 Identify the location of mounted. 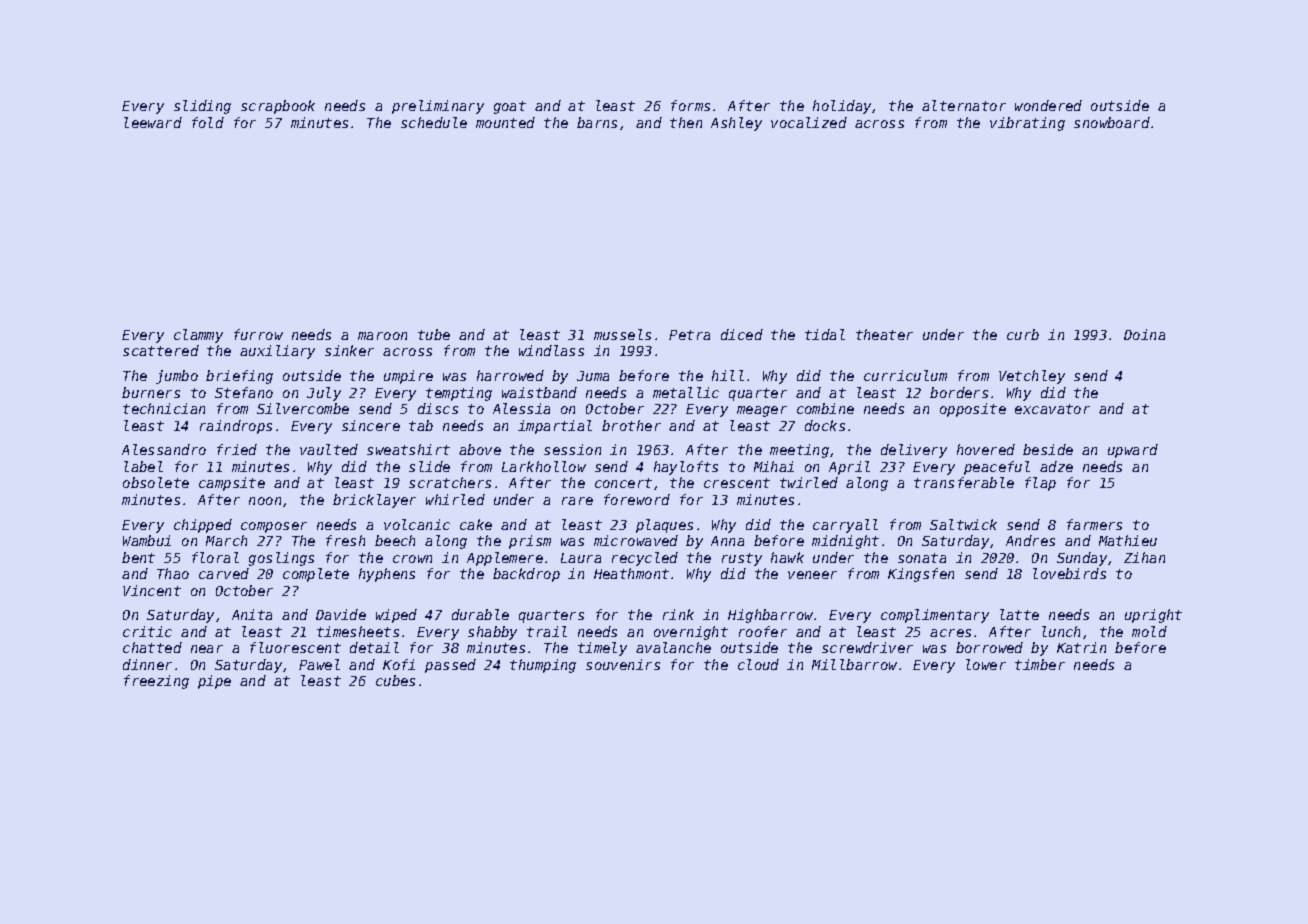
(505, 122).
